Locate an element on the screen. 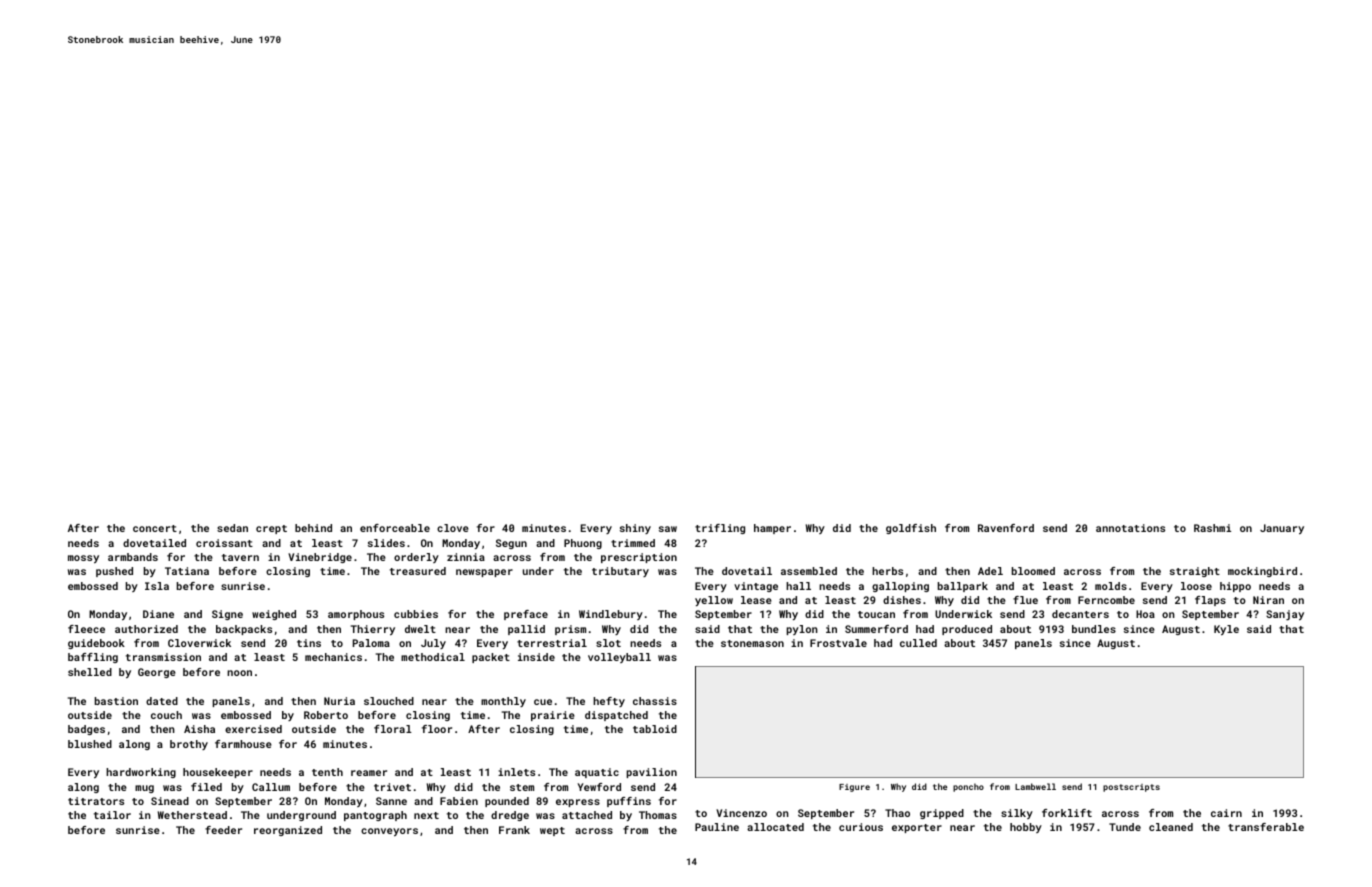 This screenshot has height=887, width=1372. yellow is located at coordinates (714, 601).
